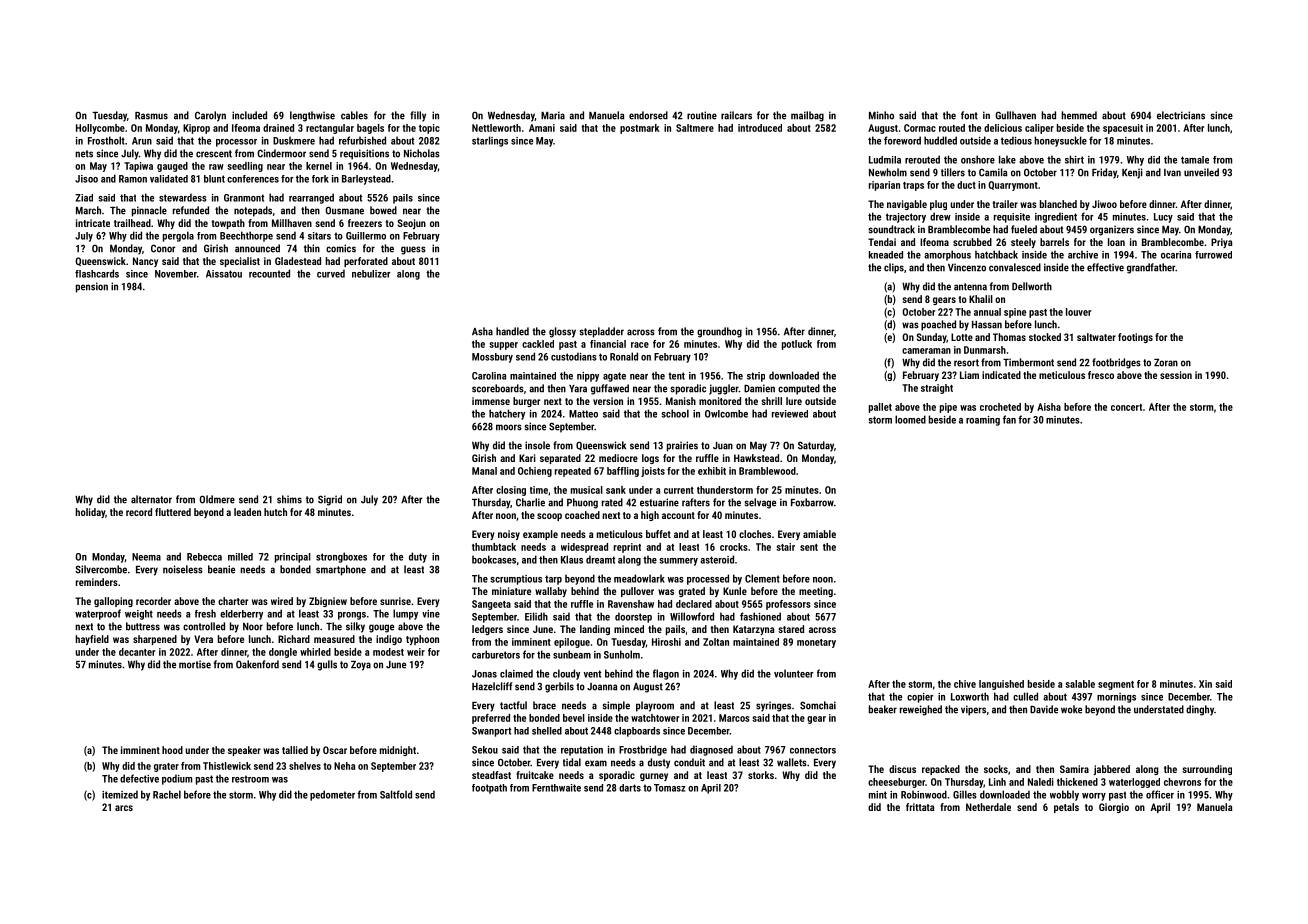 Image resolution: width=1308 pixels, height=924 pixels. Describe the element at coordinates (1181, 115) in the image. I see `electricians` at that location.
